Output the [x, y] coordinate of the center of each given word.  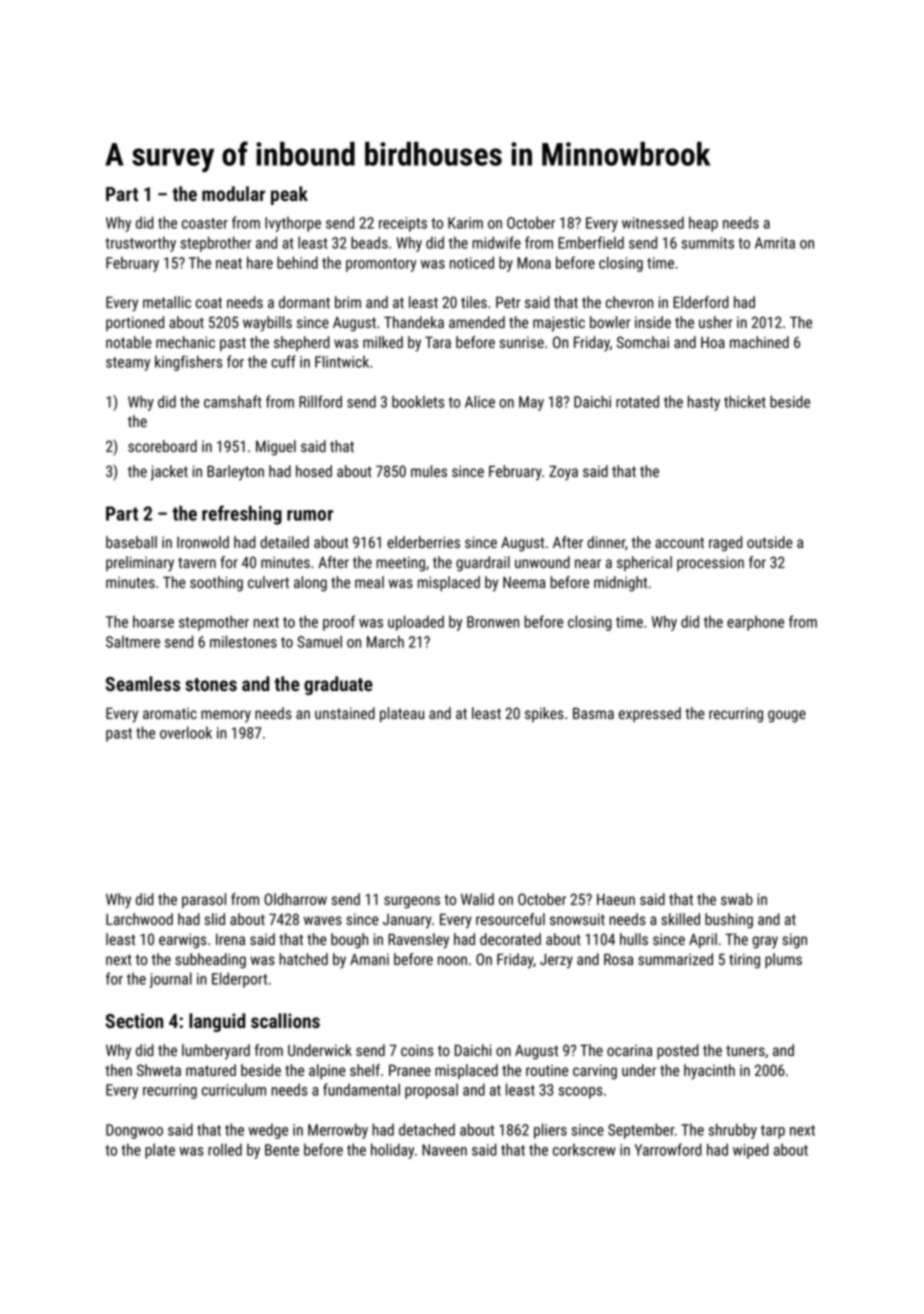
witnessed [653, 222]
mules [429, 471]
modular [233, 193]
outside [770, 542]
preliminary [140, 564]
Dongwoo [134, 1131]
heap [703, 224]
